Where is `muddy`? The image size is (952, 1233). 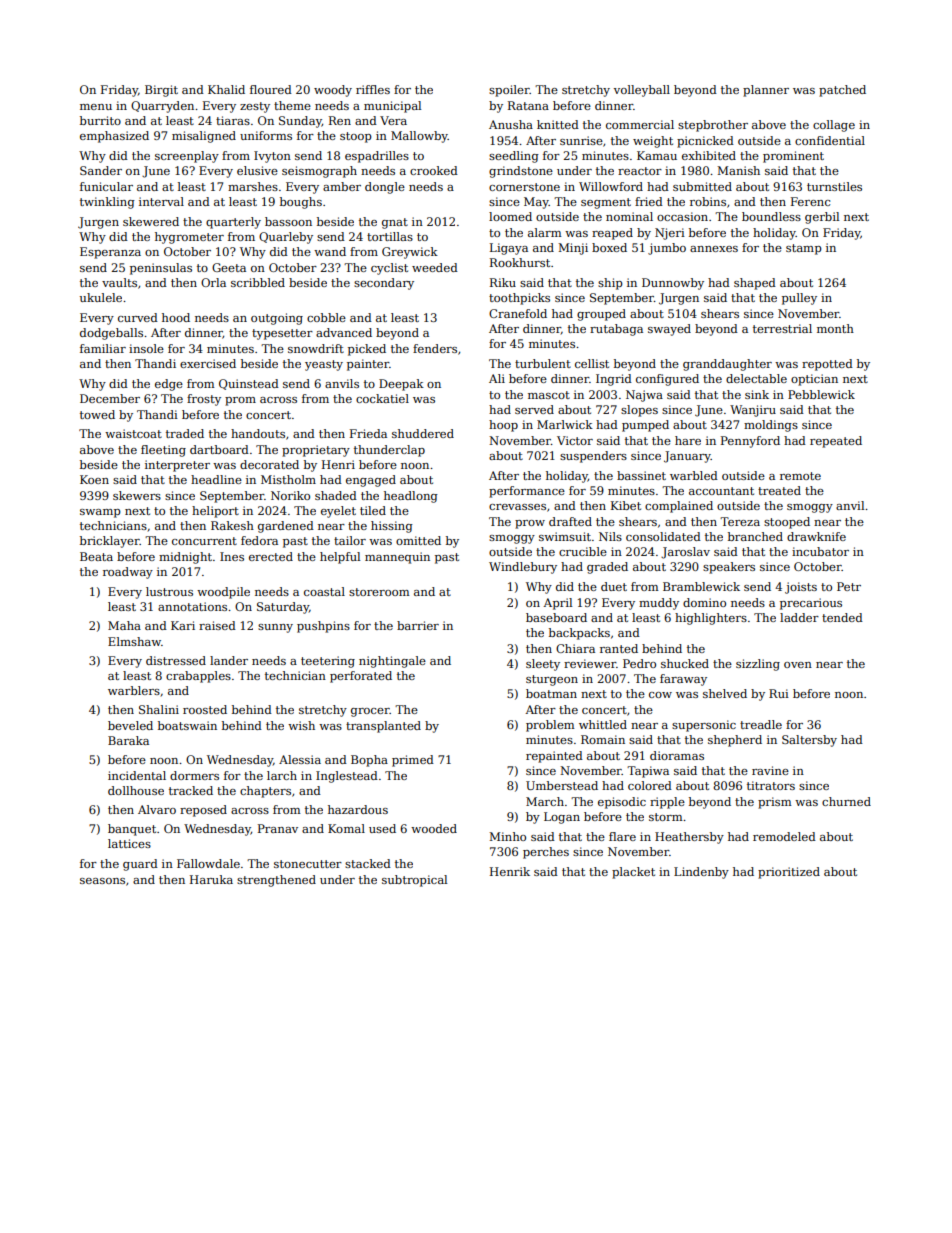
muddy is located at coordinates (659, 604).
